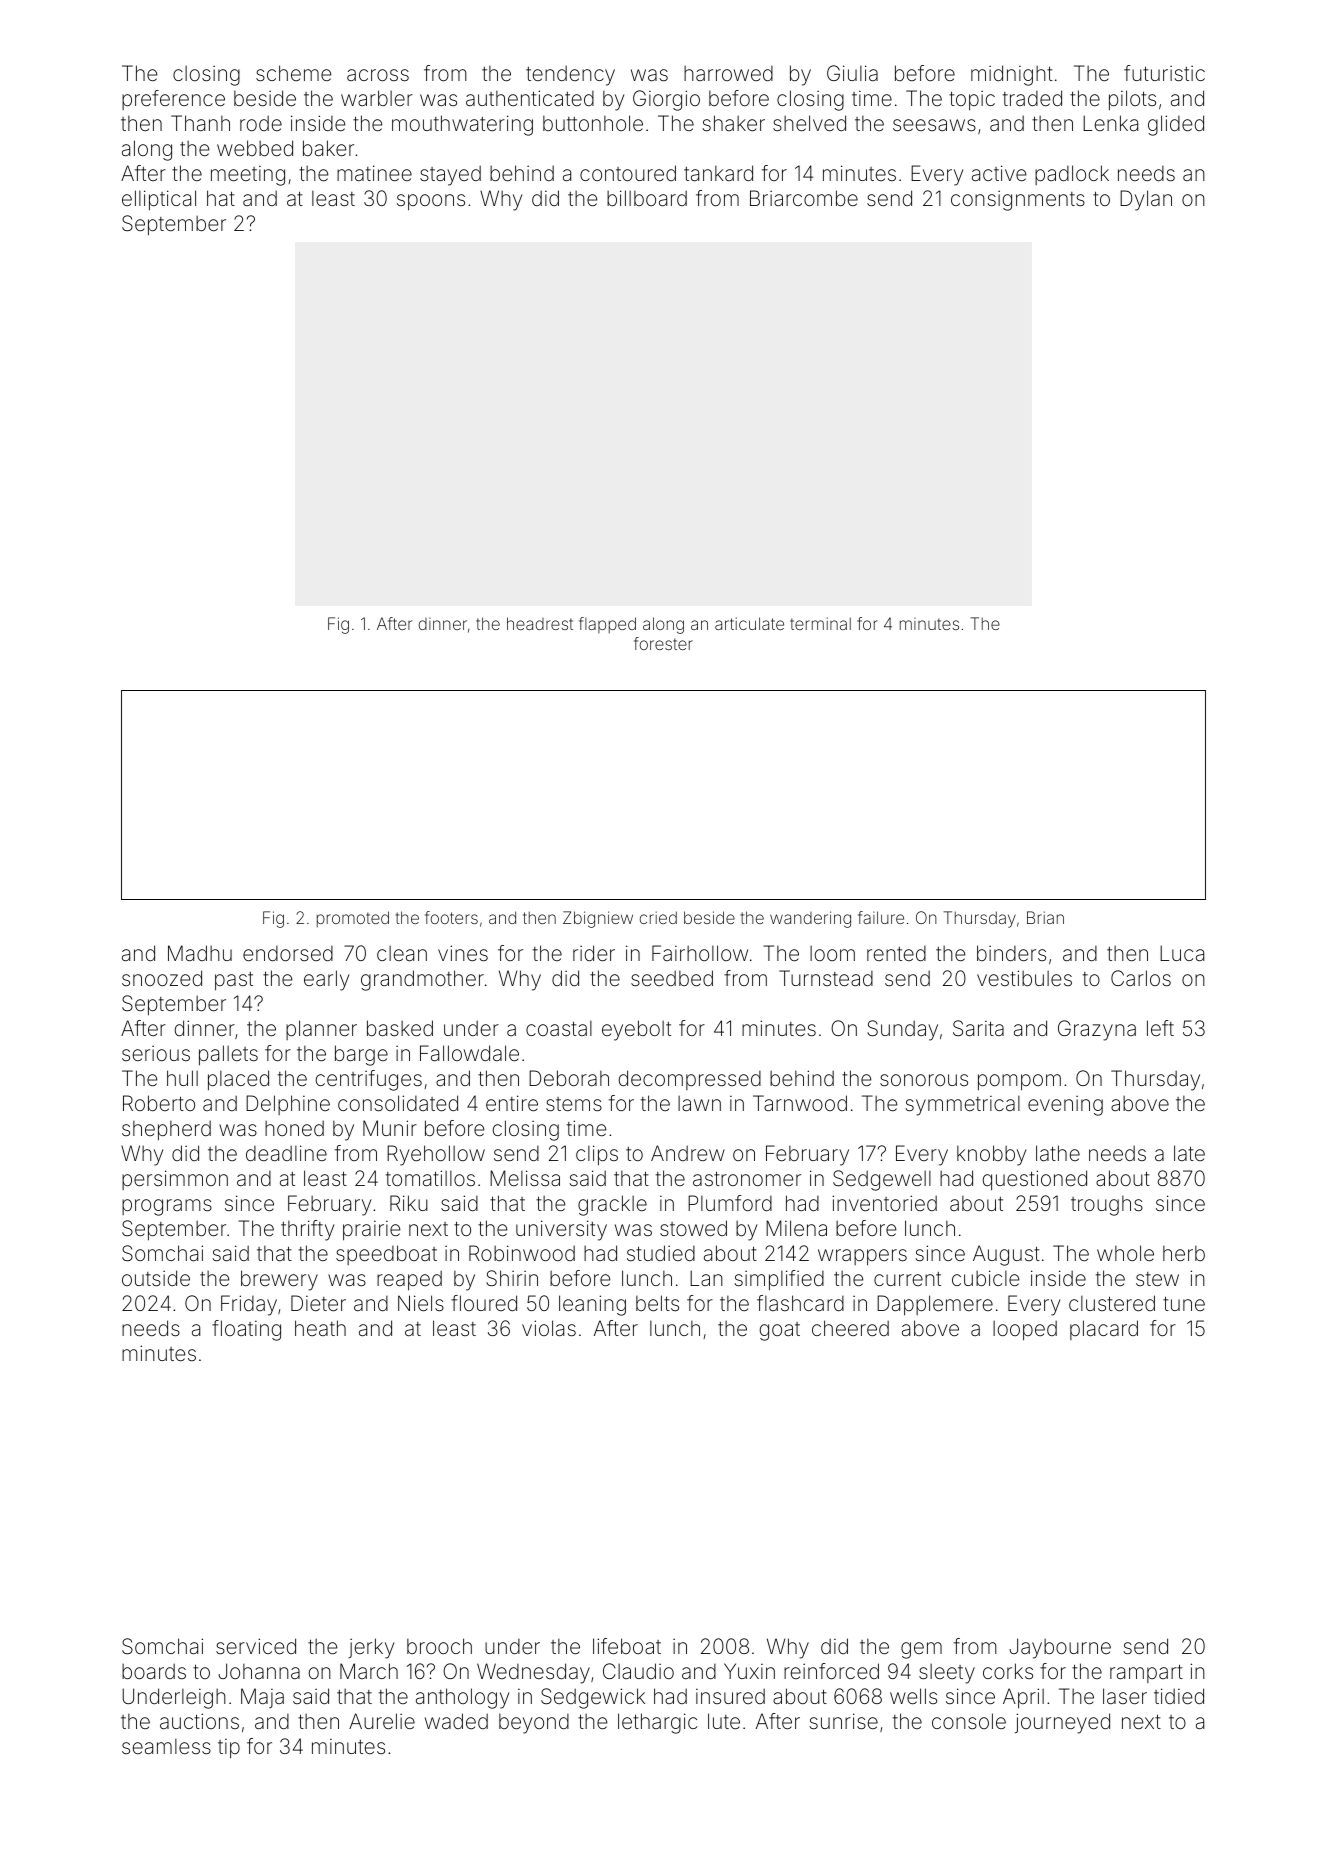  I want to click on headrest, so click(540, 623).
